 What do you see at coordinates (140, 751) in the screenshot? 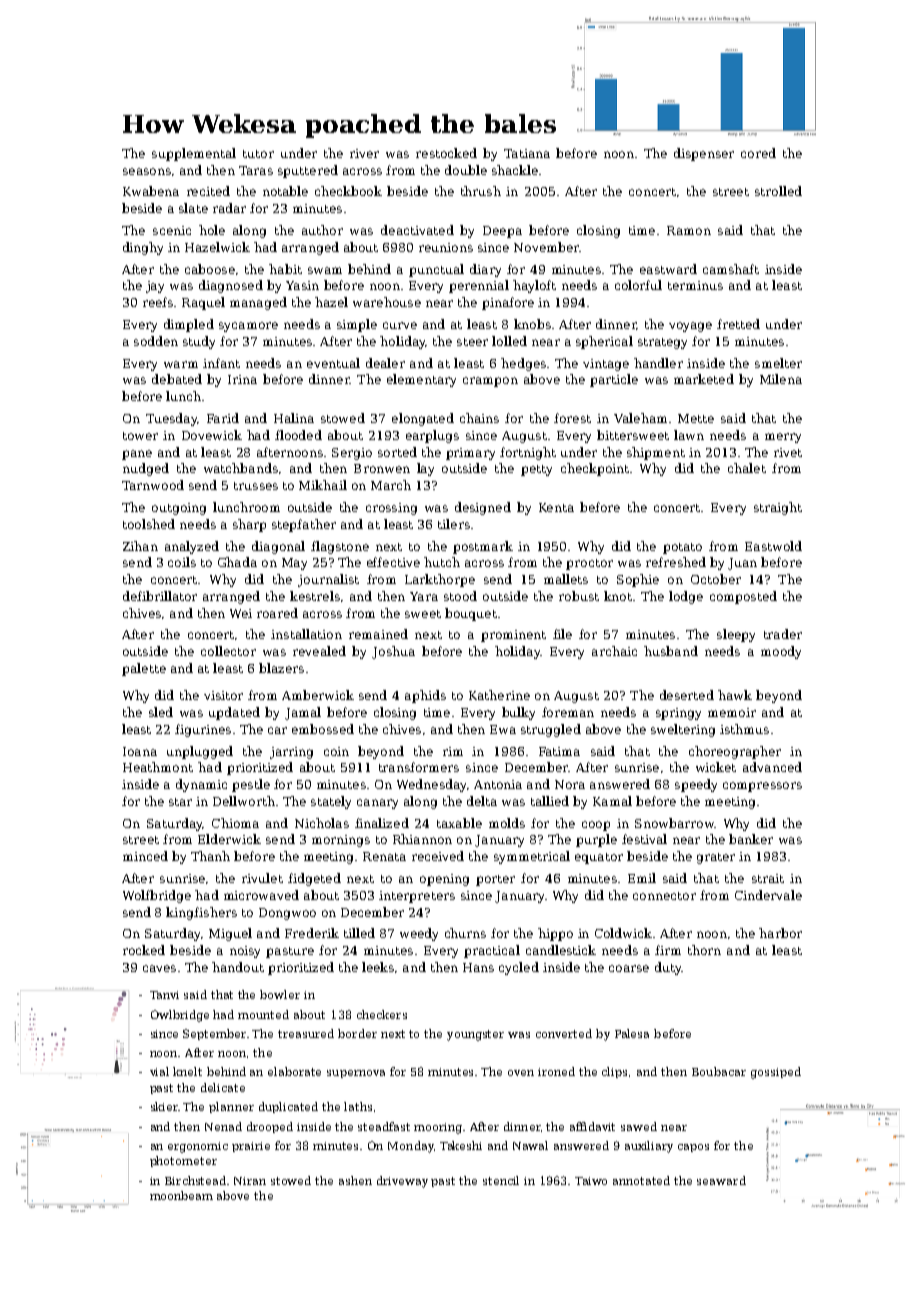
I see `Ioana` at bounding box center [140, 751].
